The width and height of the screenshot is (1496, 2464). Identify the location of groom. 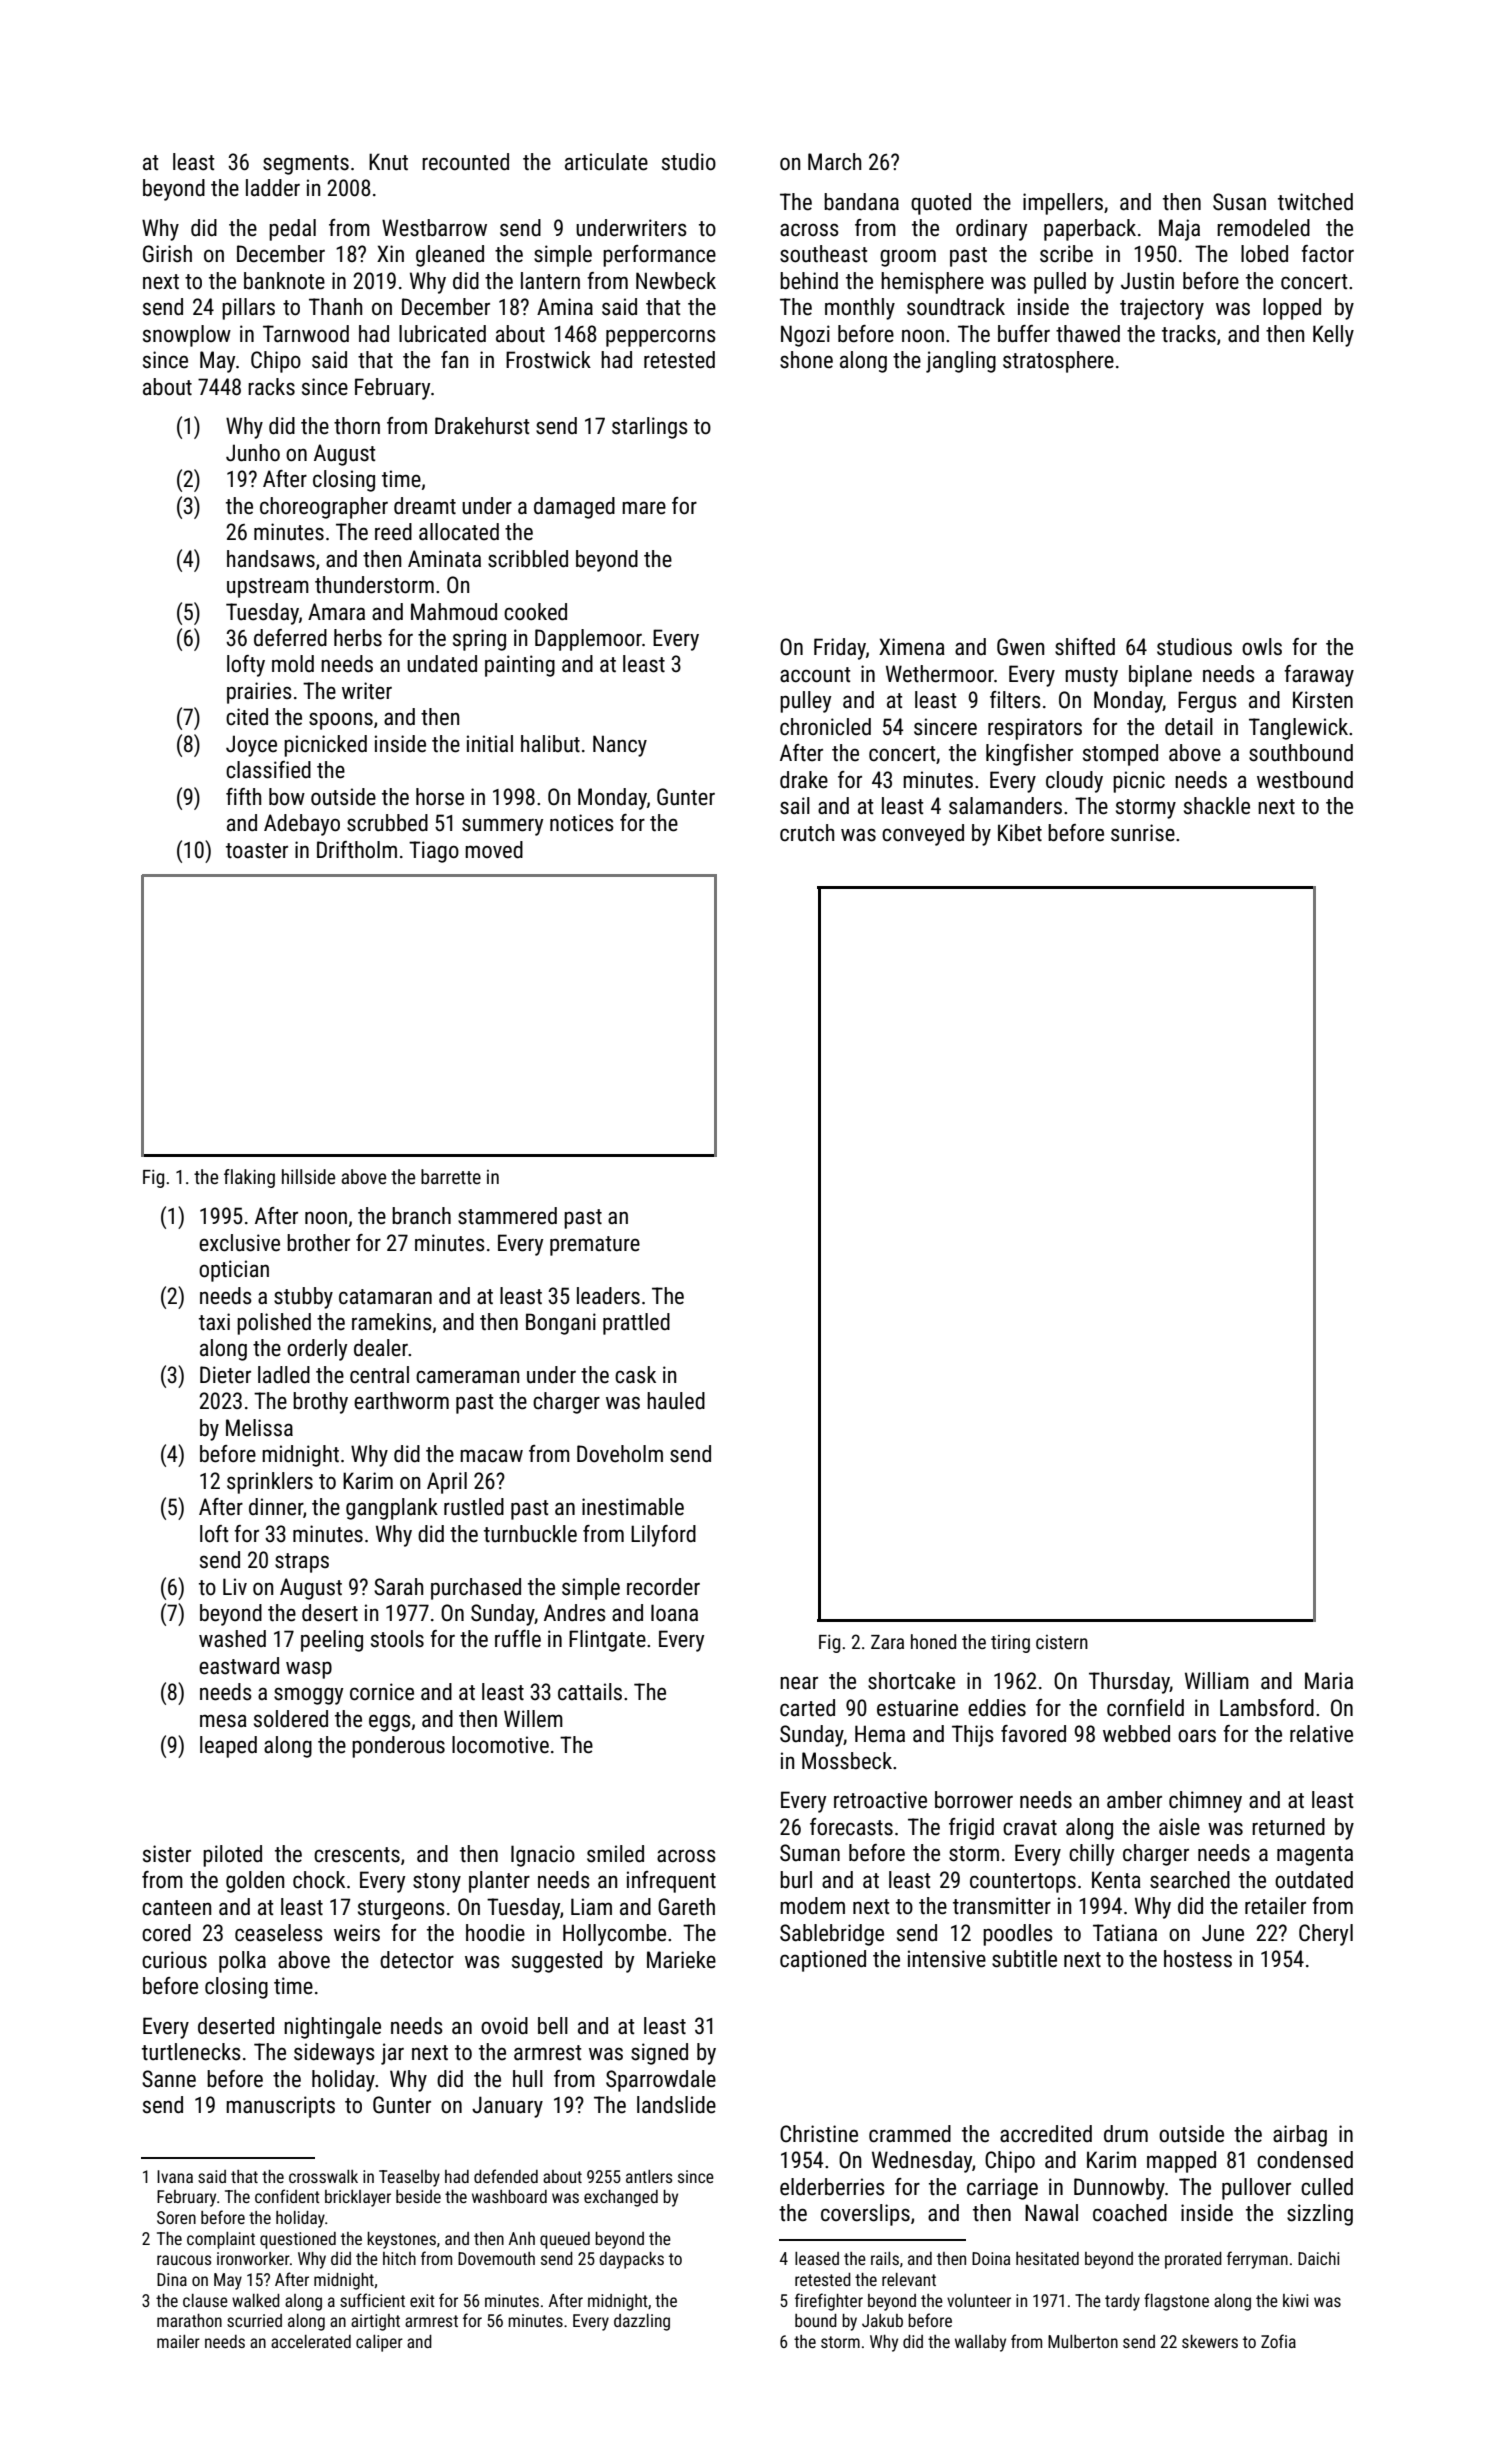
(908, 258).
